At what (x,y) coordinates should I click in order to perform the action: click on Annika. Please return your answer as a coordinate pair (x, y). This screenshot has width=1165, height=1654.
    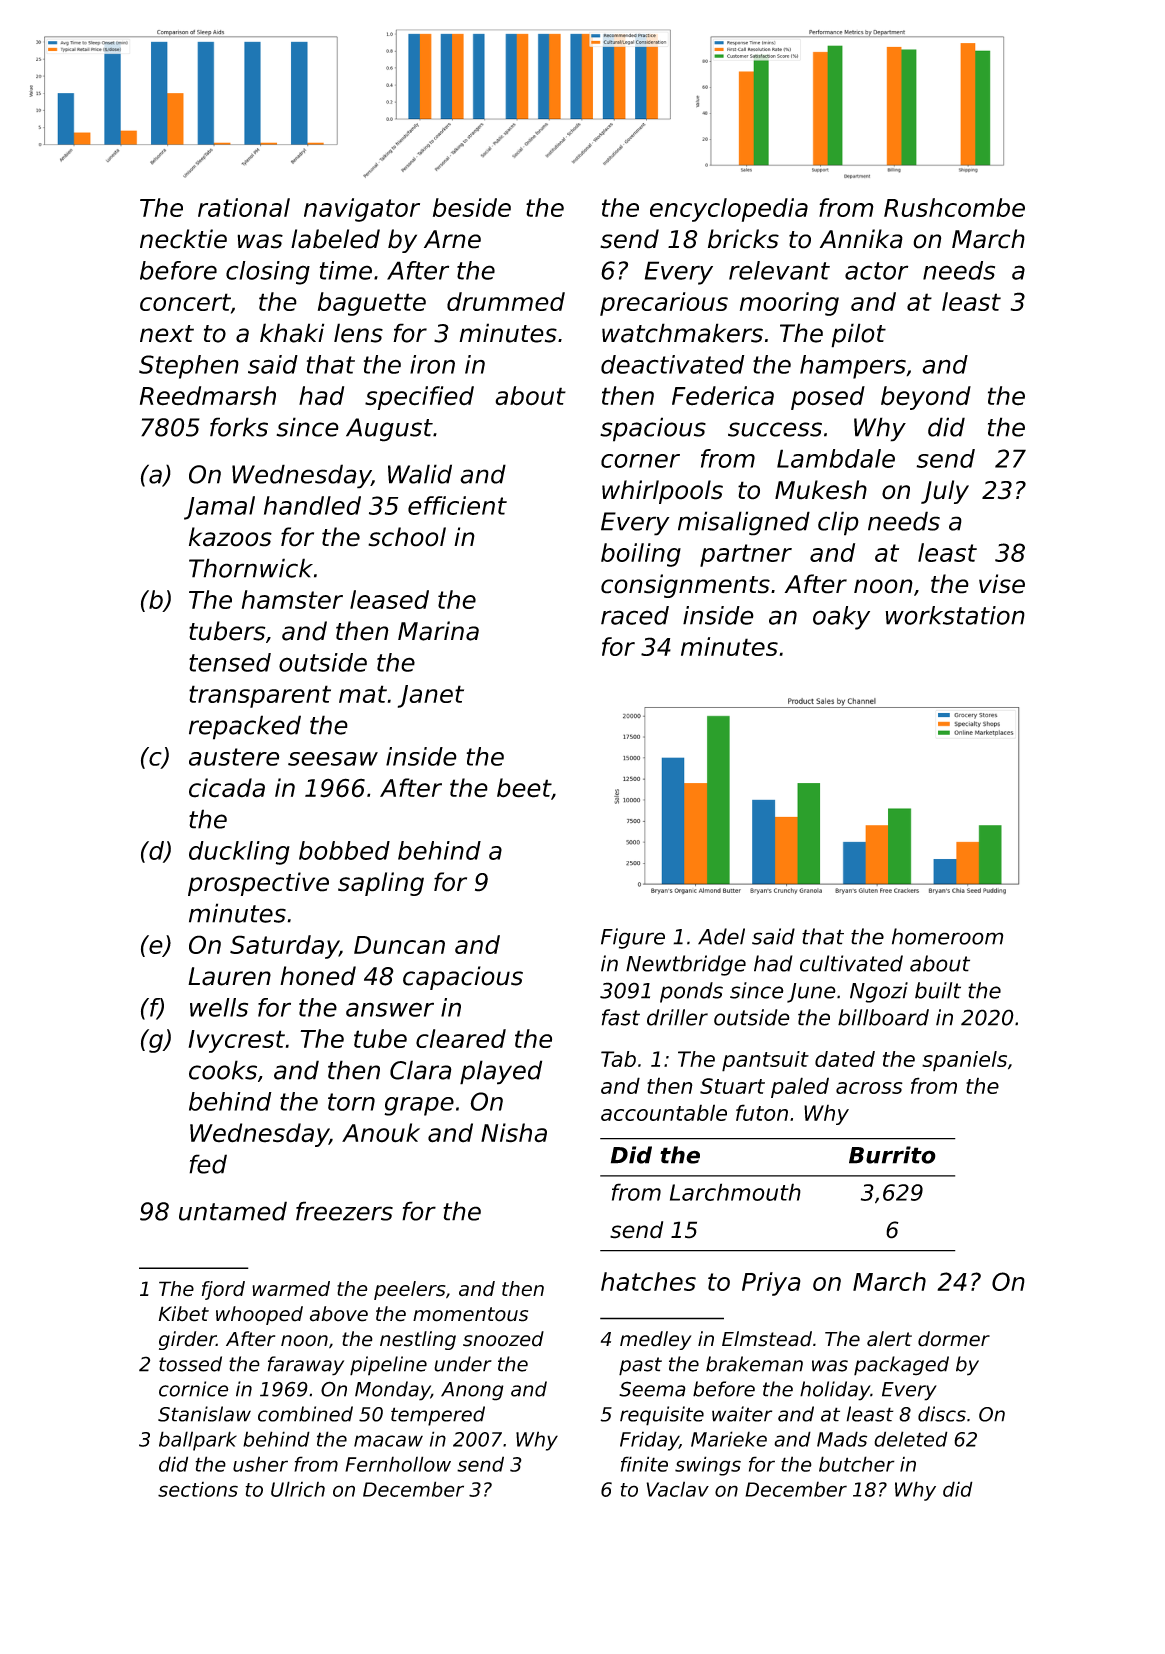
    Looking at the image, I should click on (861, 239).
